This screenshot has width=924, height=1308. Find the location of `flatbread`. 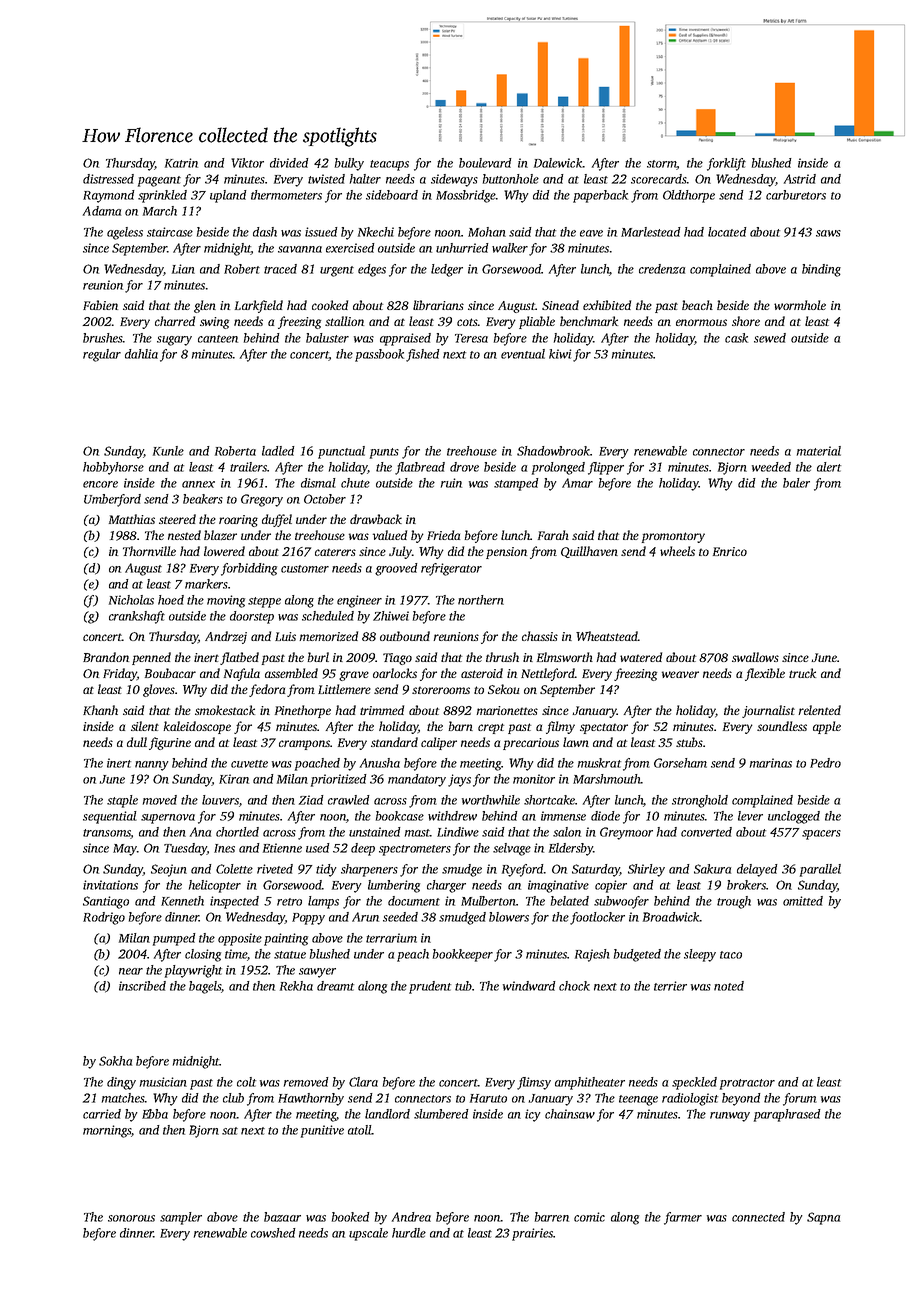

flatbread is located at coordinates (420, 468).
